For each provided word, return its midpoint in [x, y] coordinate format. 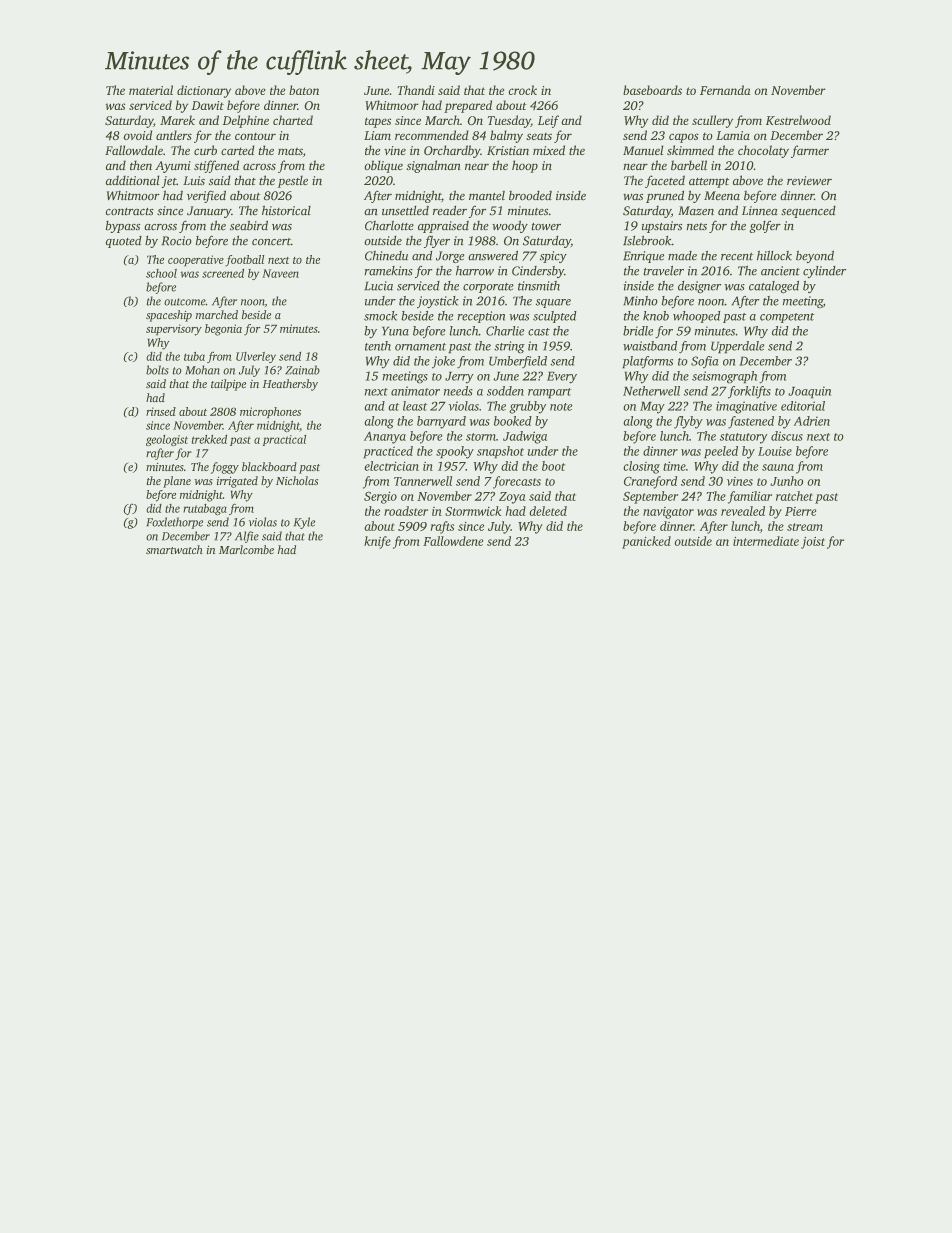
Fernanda [725, 90]
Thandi [416, 90]
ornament [420, 347]
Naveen [280, 273]
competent [787, 318]
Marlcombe [246, 549]
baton [304, 90]
